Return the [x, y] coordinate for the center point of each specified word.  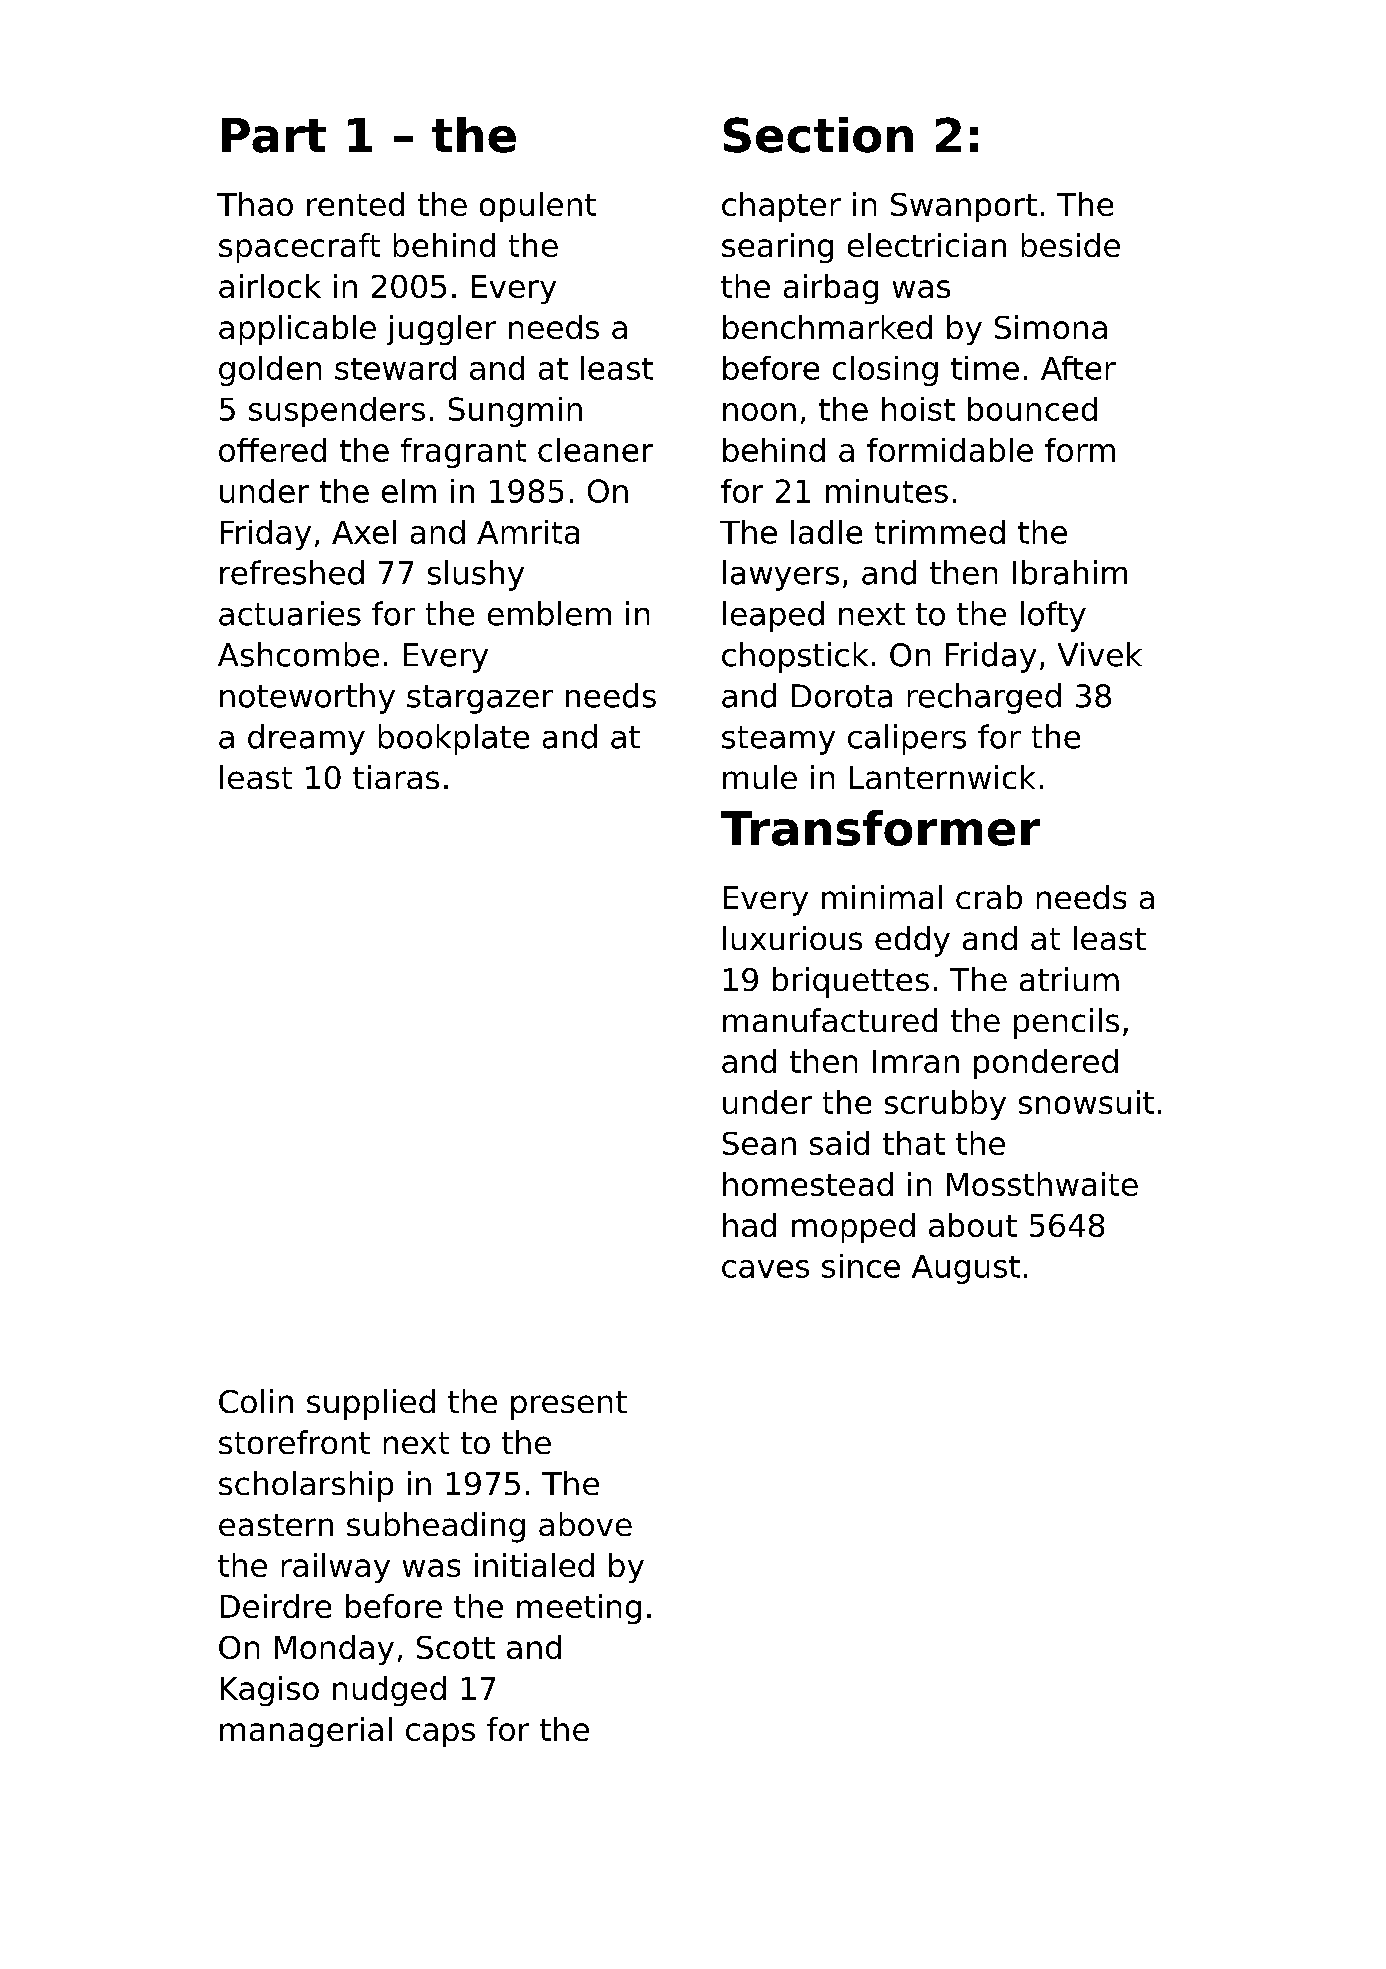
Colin [256, 1401]
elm [409, 491]
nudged [389, 1691]
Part [274, 135]
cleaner [595, 450]
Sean [759, 1143]
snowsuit [1086, 1102]
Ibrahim [1070, 572]
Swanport [964, 207]
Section [818, 135]
